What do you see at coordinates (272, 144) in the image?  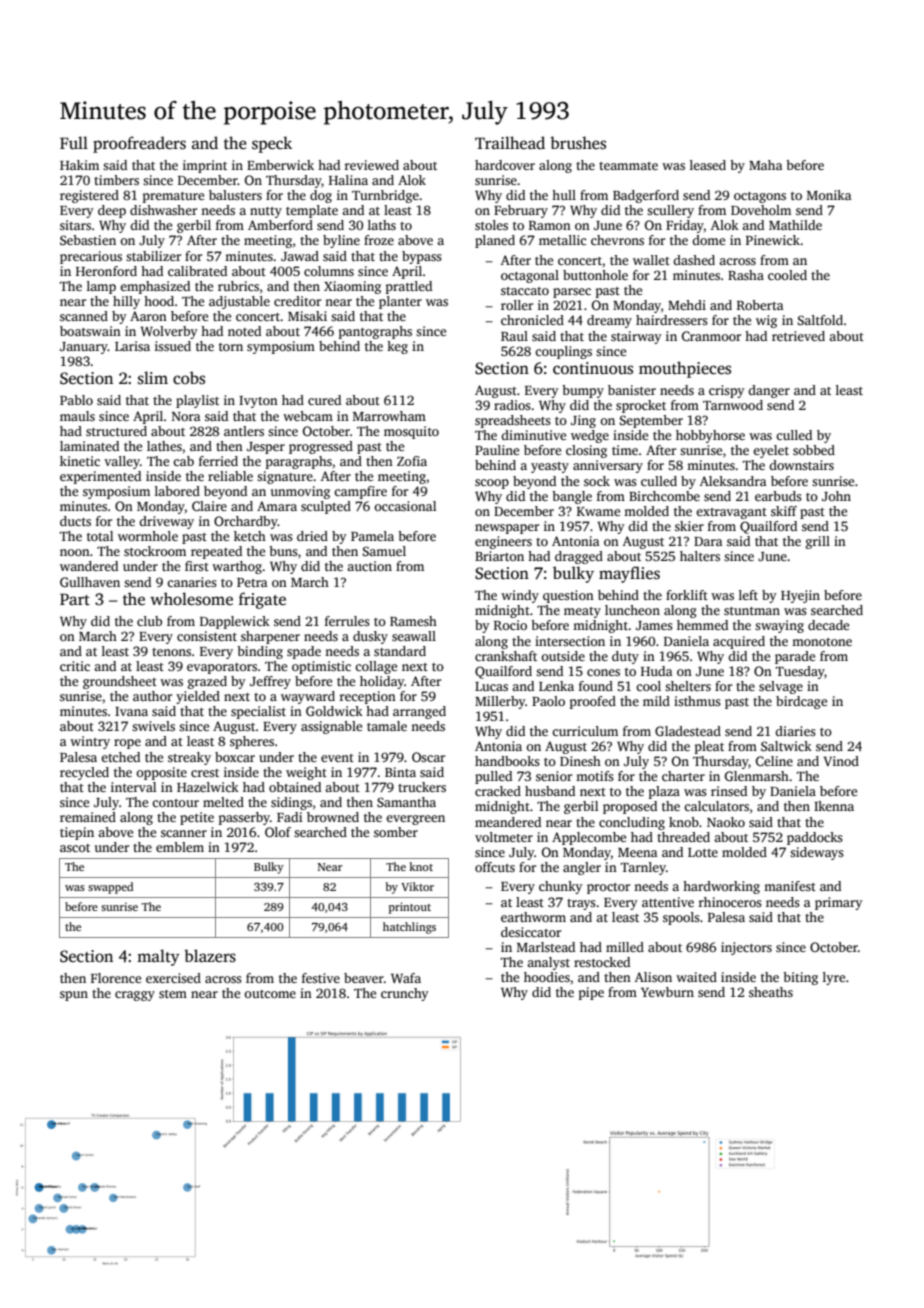 I see `speck` at bounding box center [272, 144].
